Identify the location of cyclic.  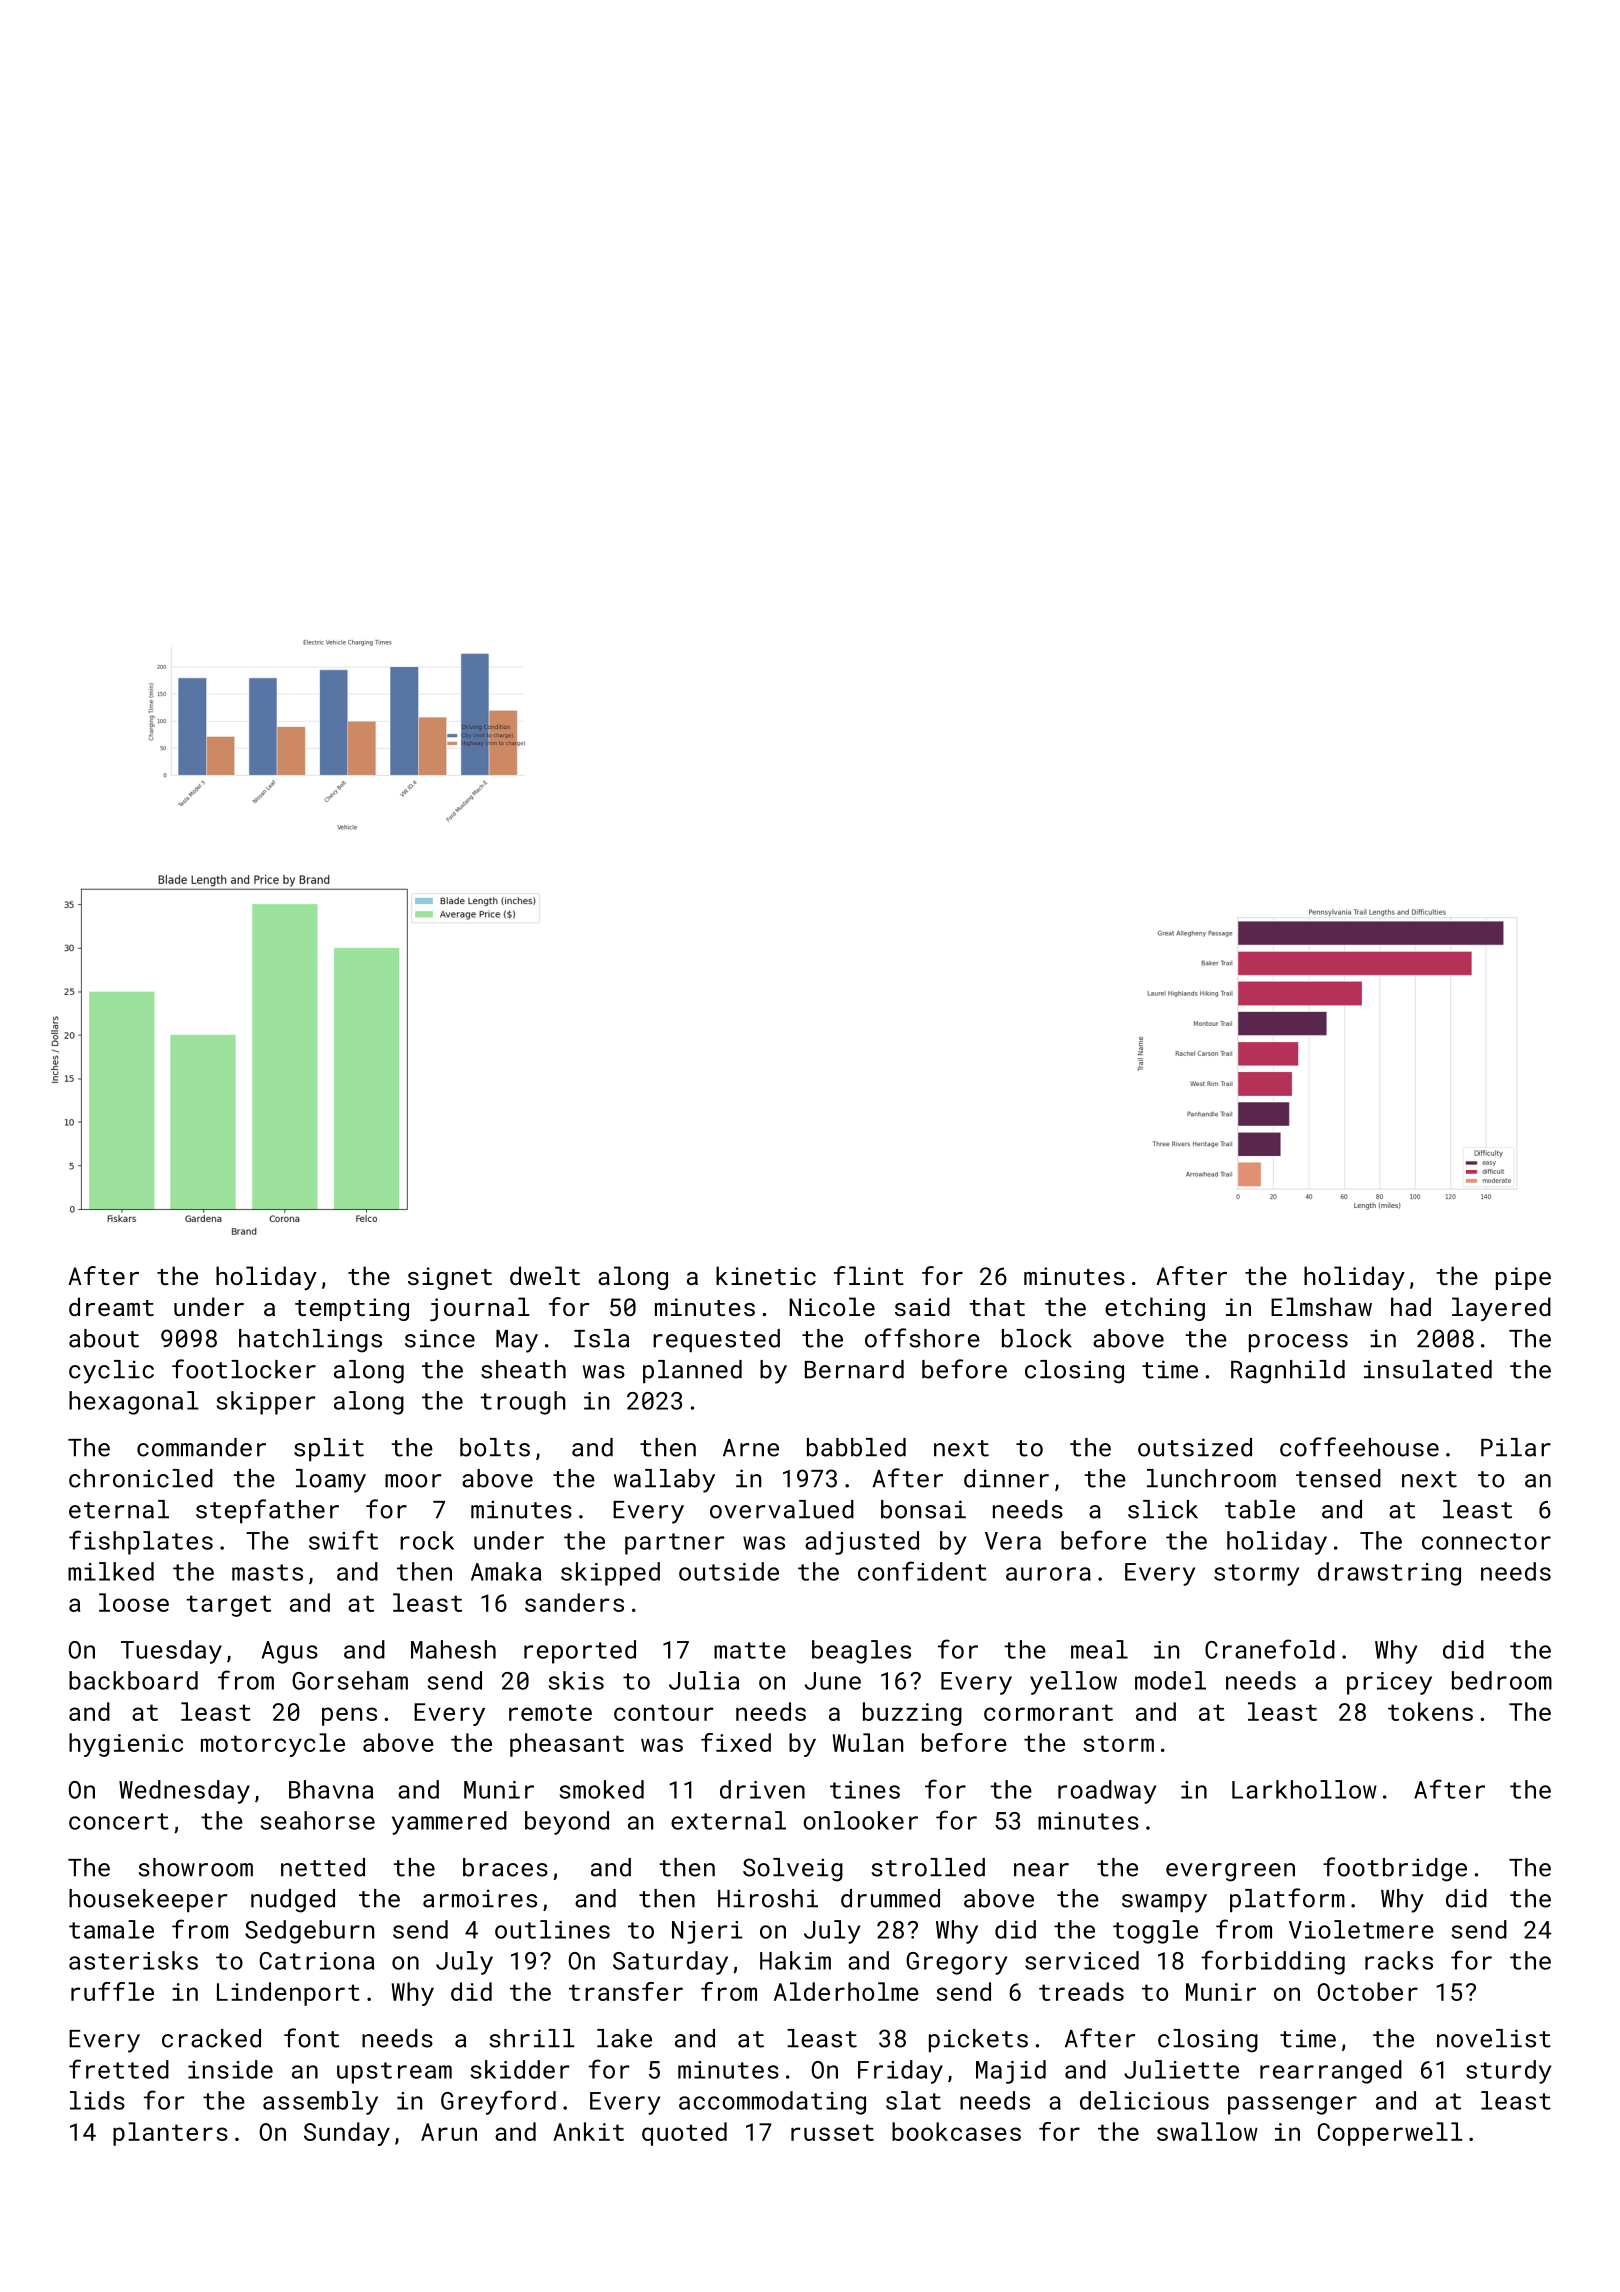
(111, 1372).
